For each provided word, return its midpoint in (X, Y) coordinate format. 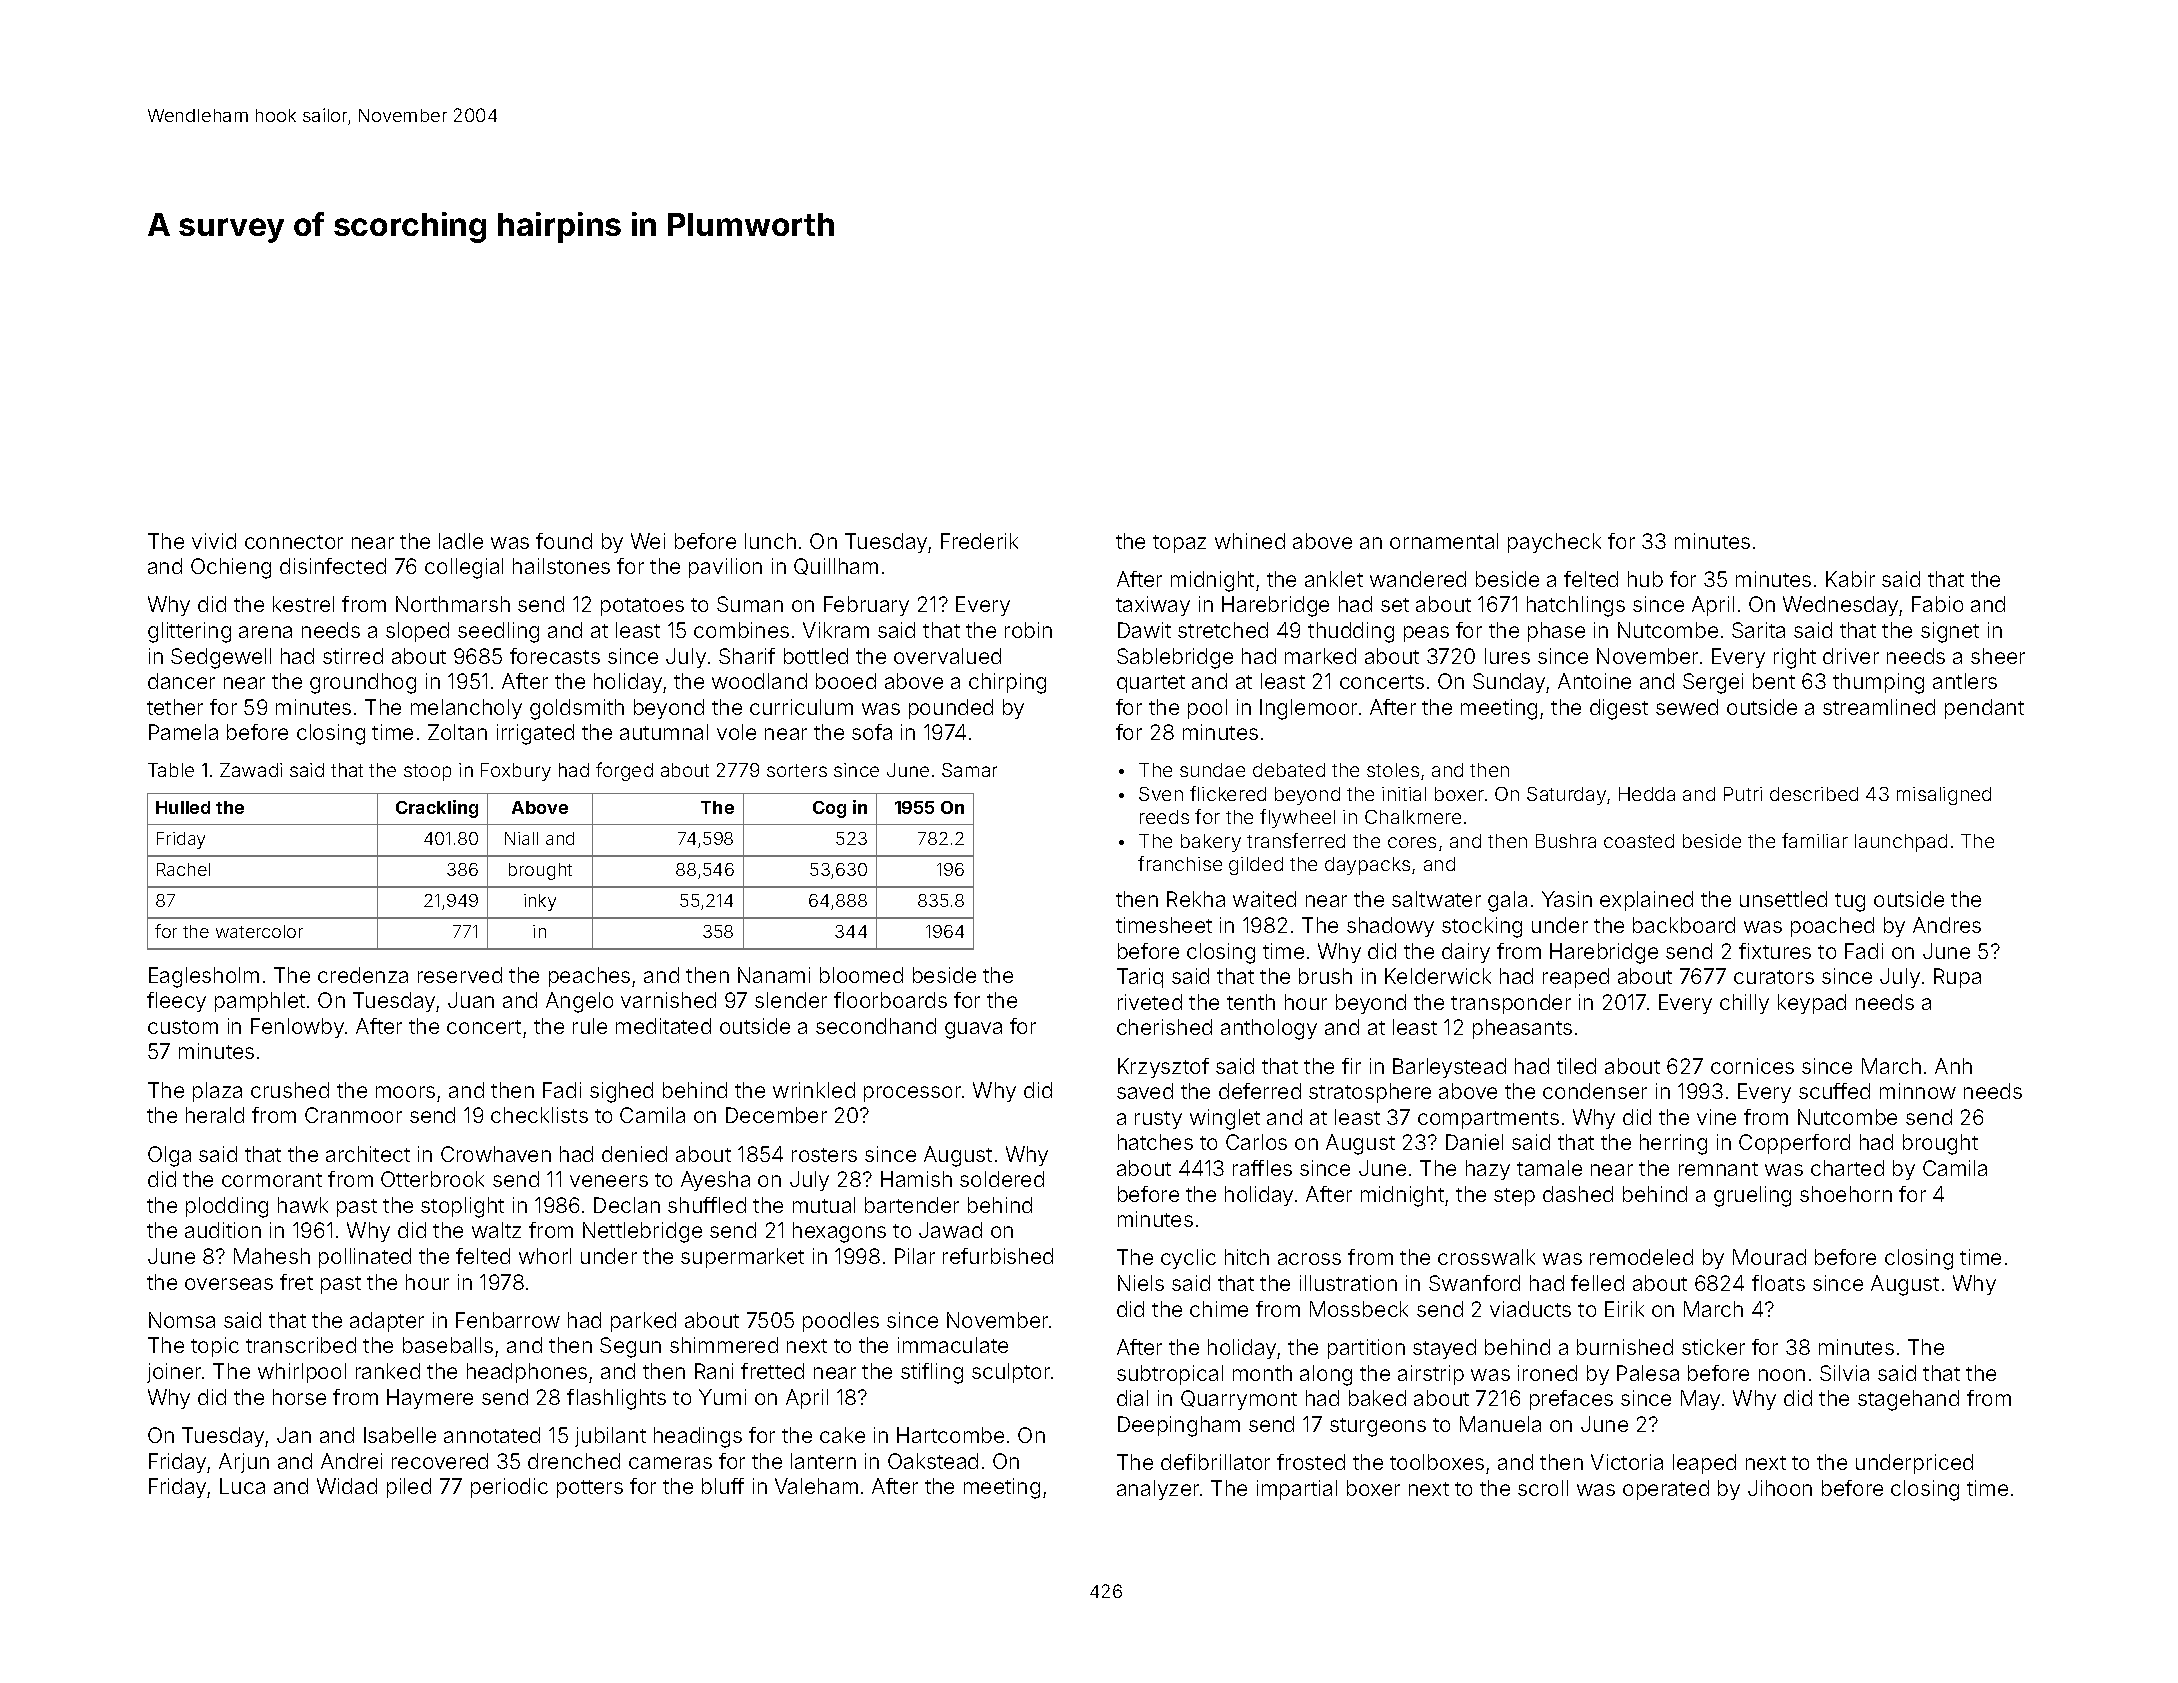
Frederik (979, 541)
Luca (242, 1486)
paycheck (1554, 543)
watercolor (259, 931)
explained (1646, 901)
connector (294, 542)
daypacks (1367, 866)
